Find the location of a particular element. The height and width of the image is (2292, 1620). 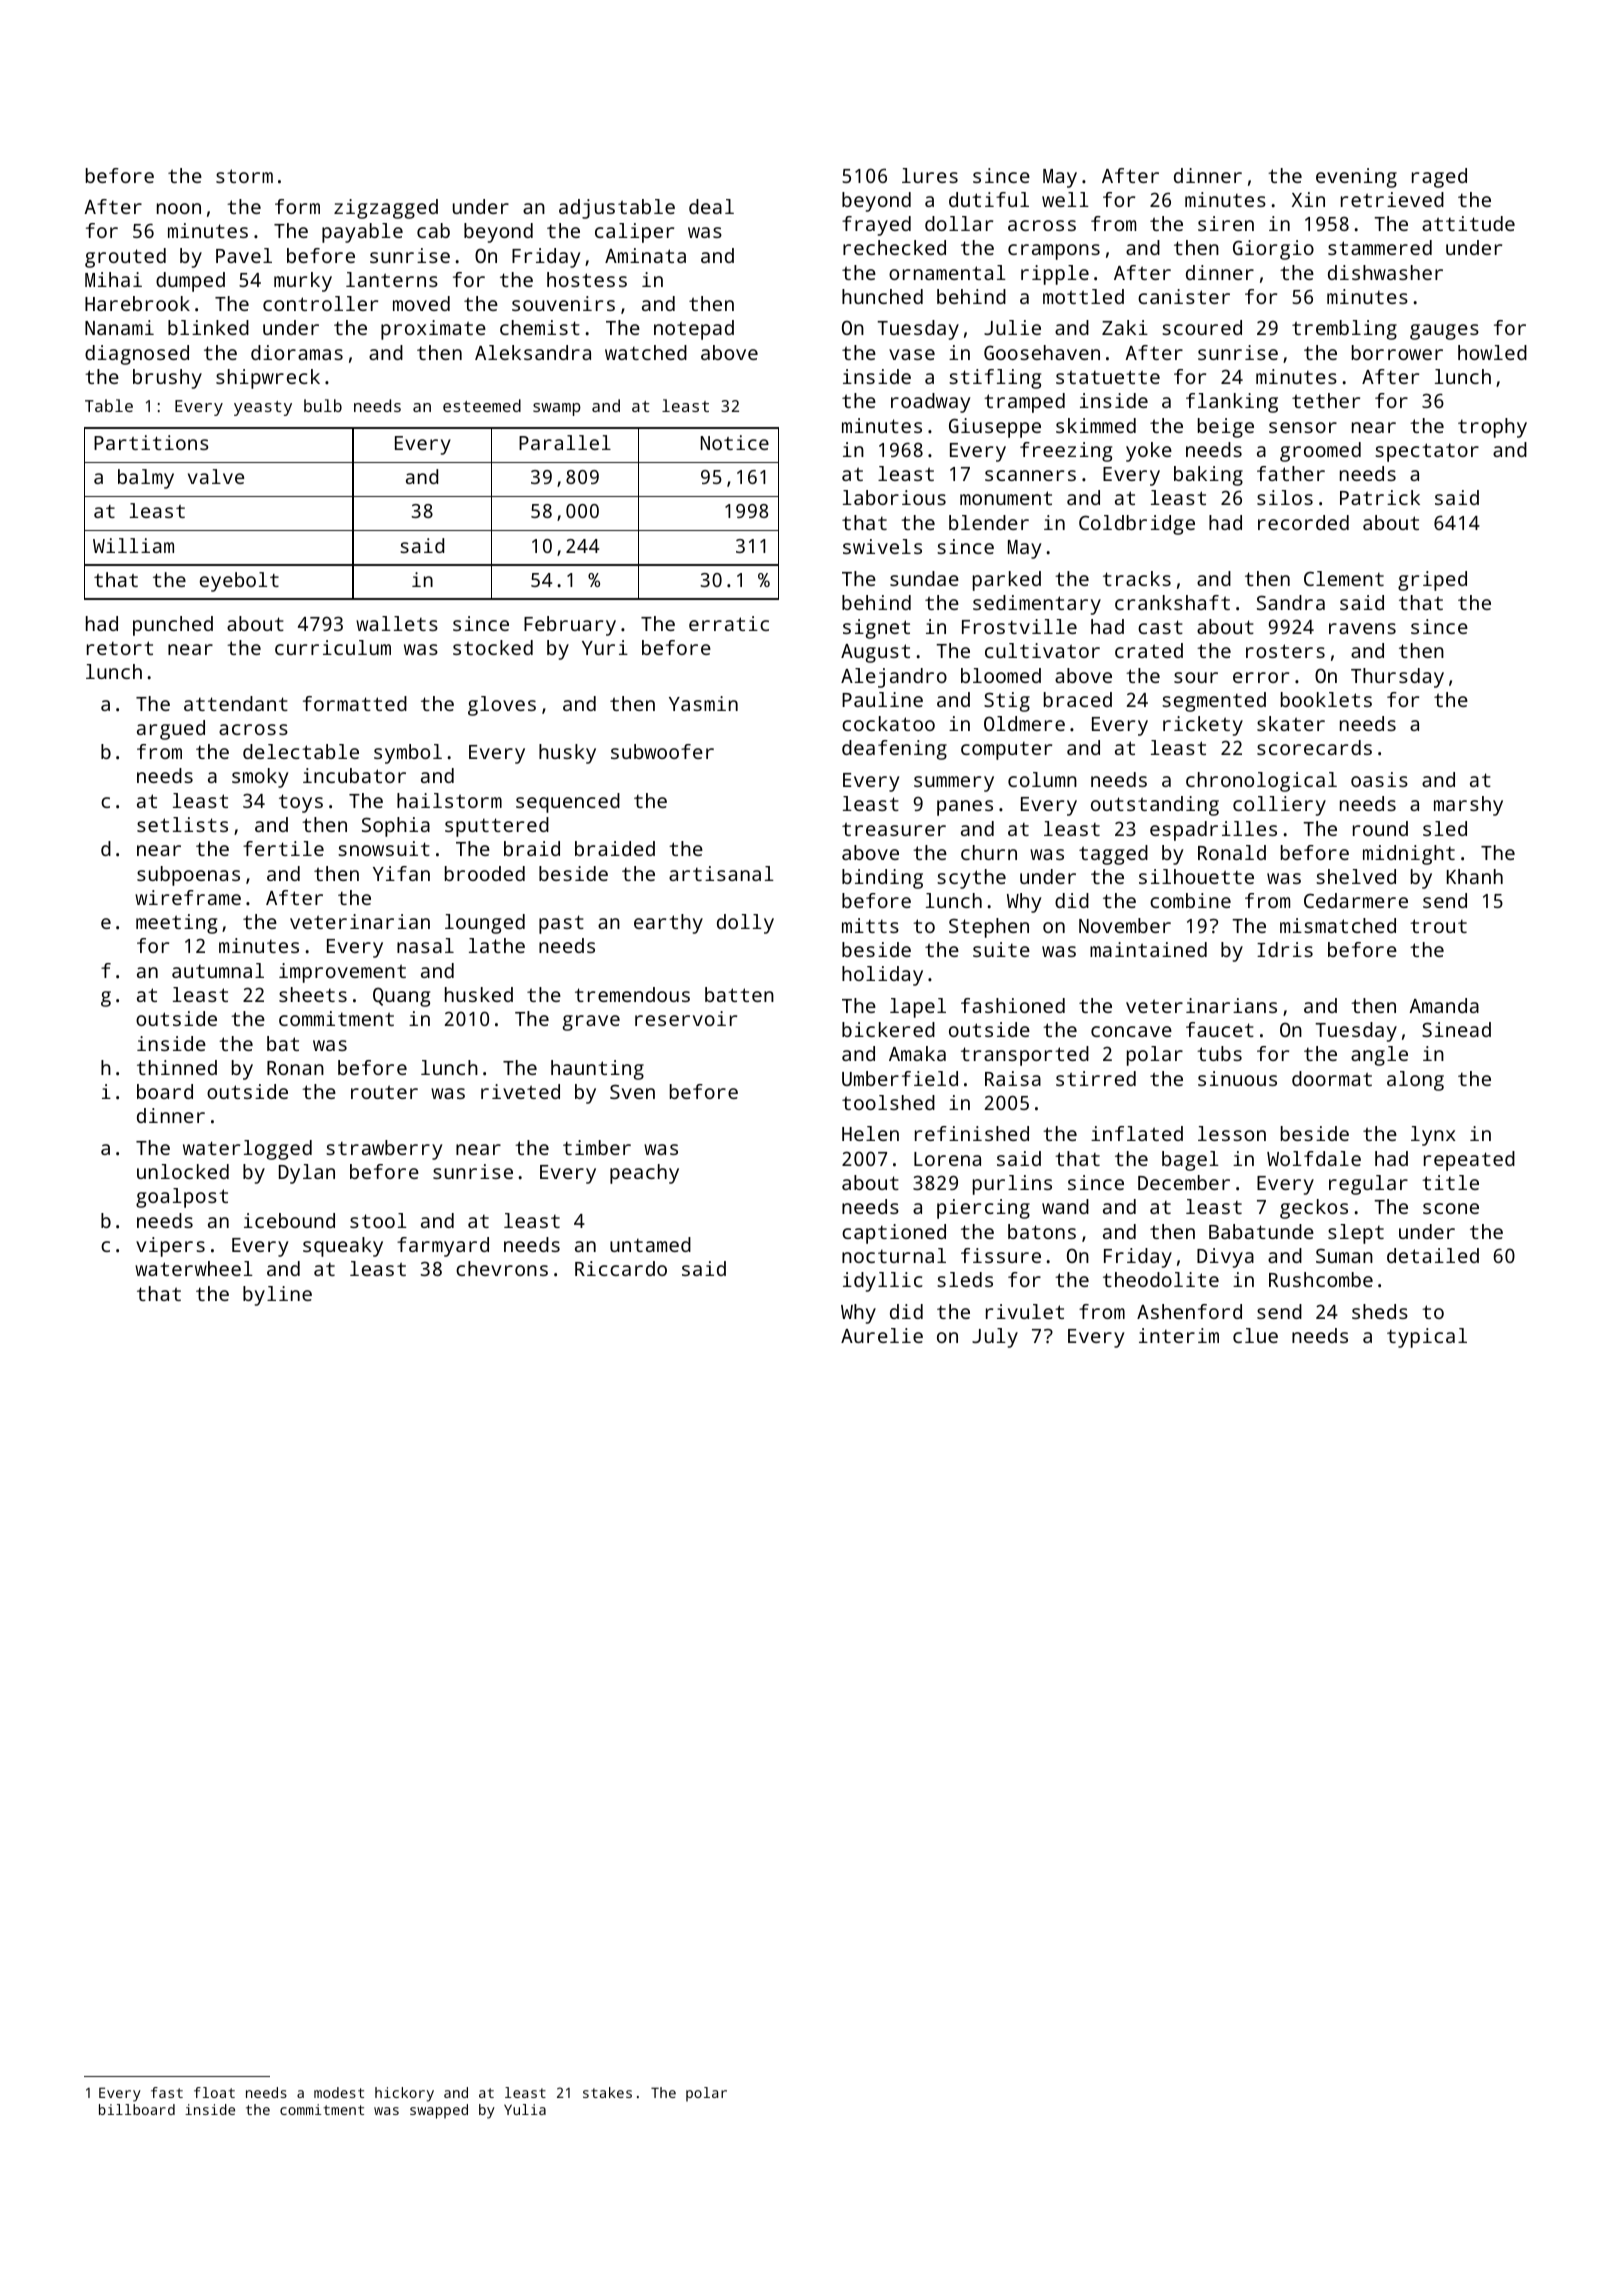

deal is located at coordinates (711, 206).
